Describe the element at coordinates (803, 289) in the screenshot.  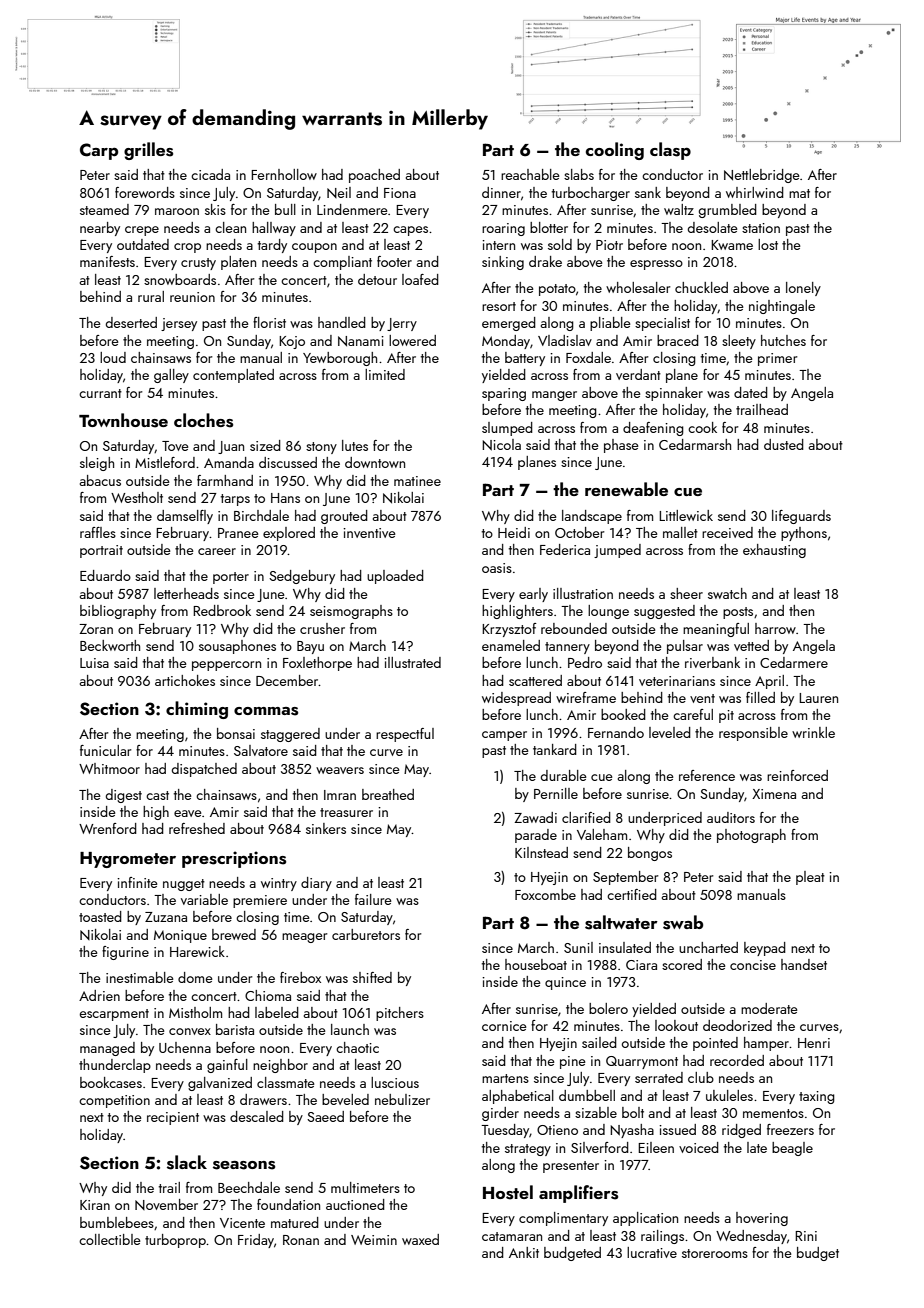
I see `lonely` at that location.
